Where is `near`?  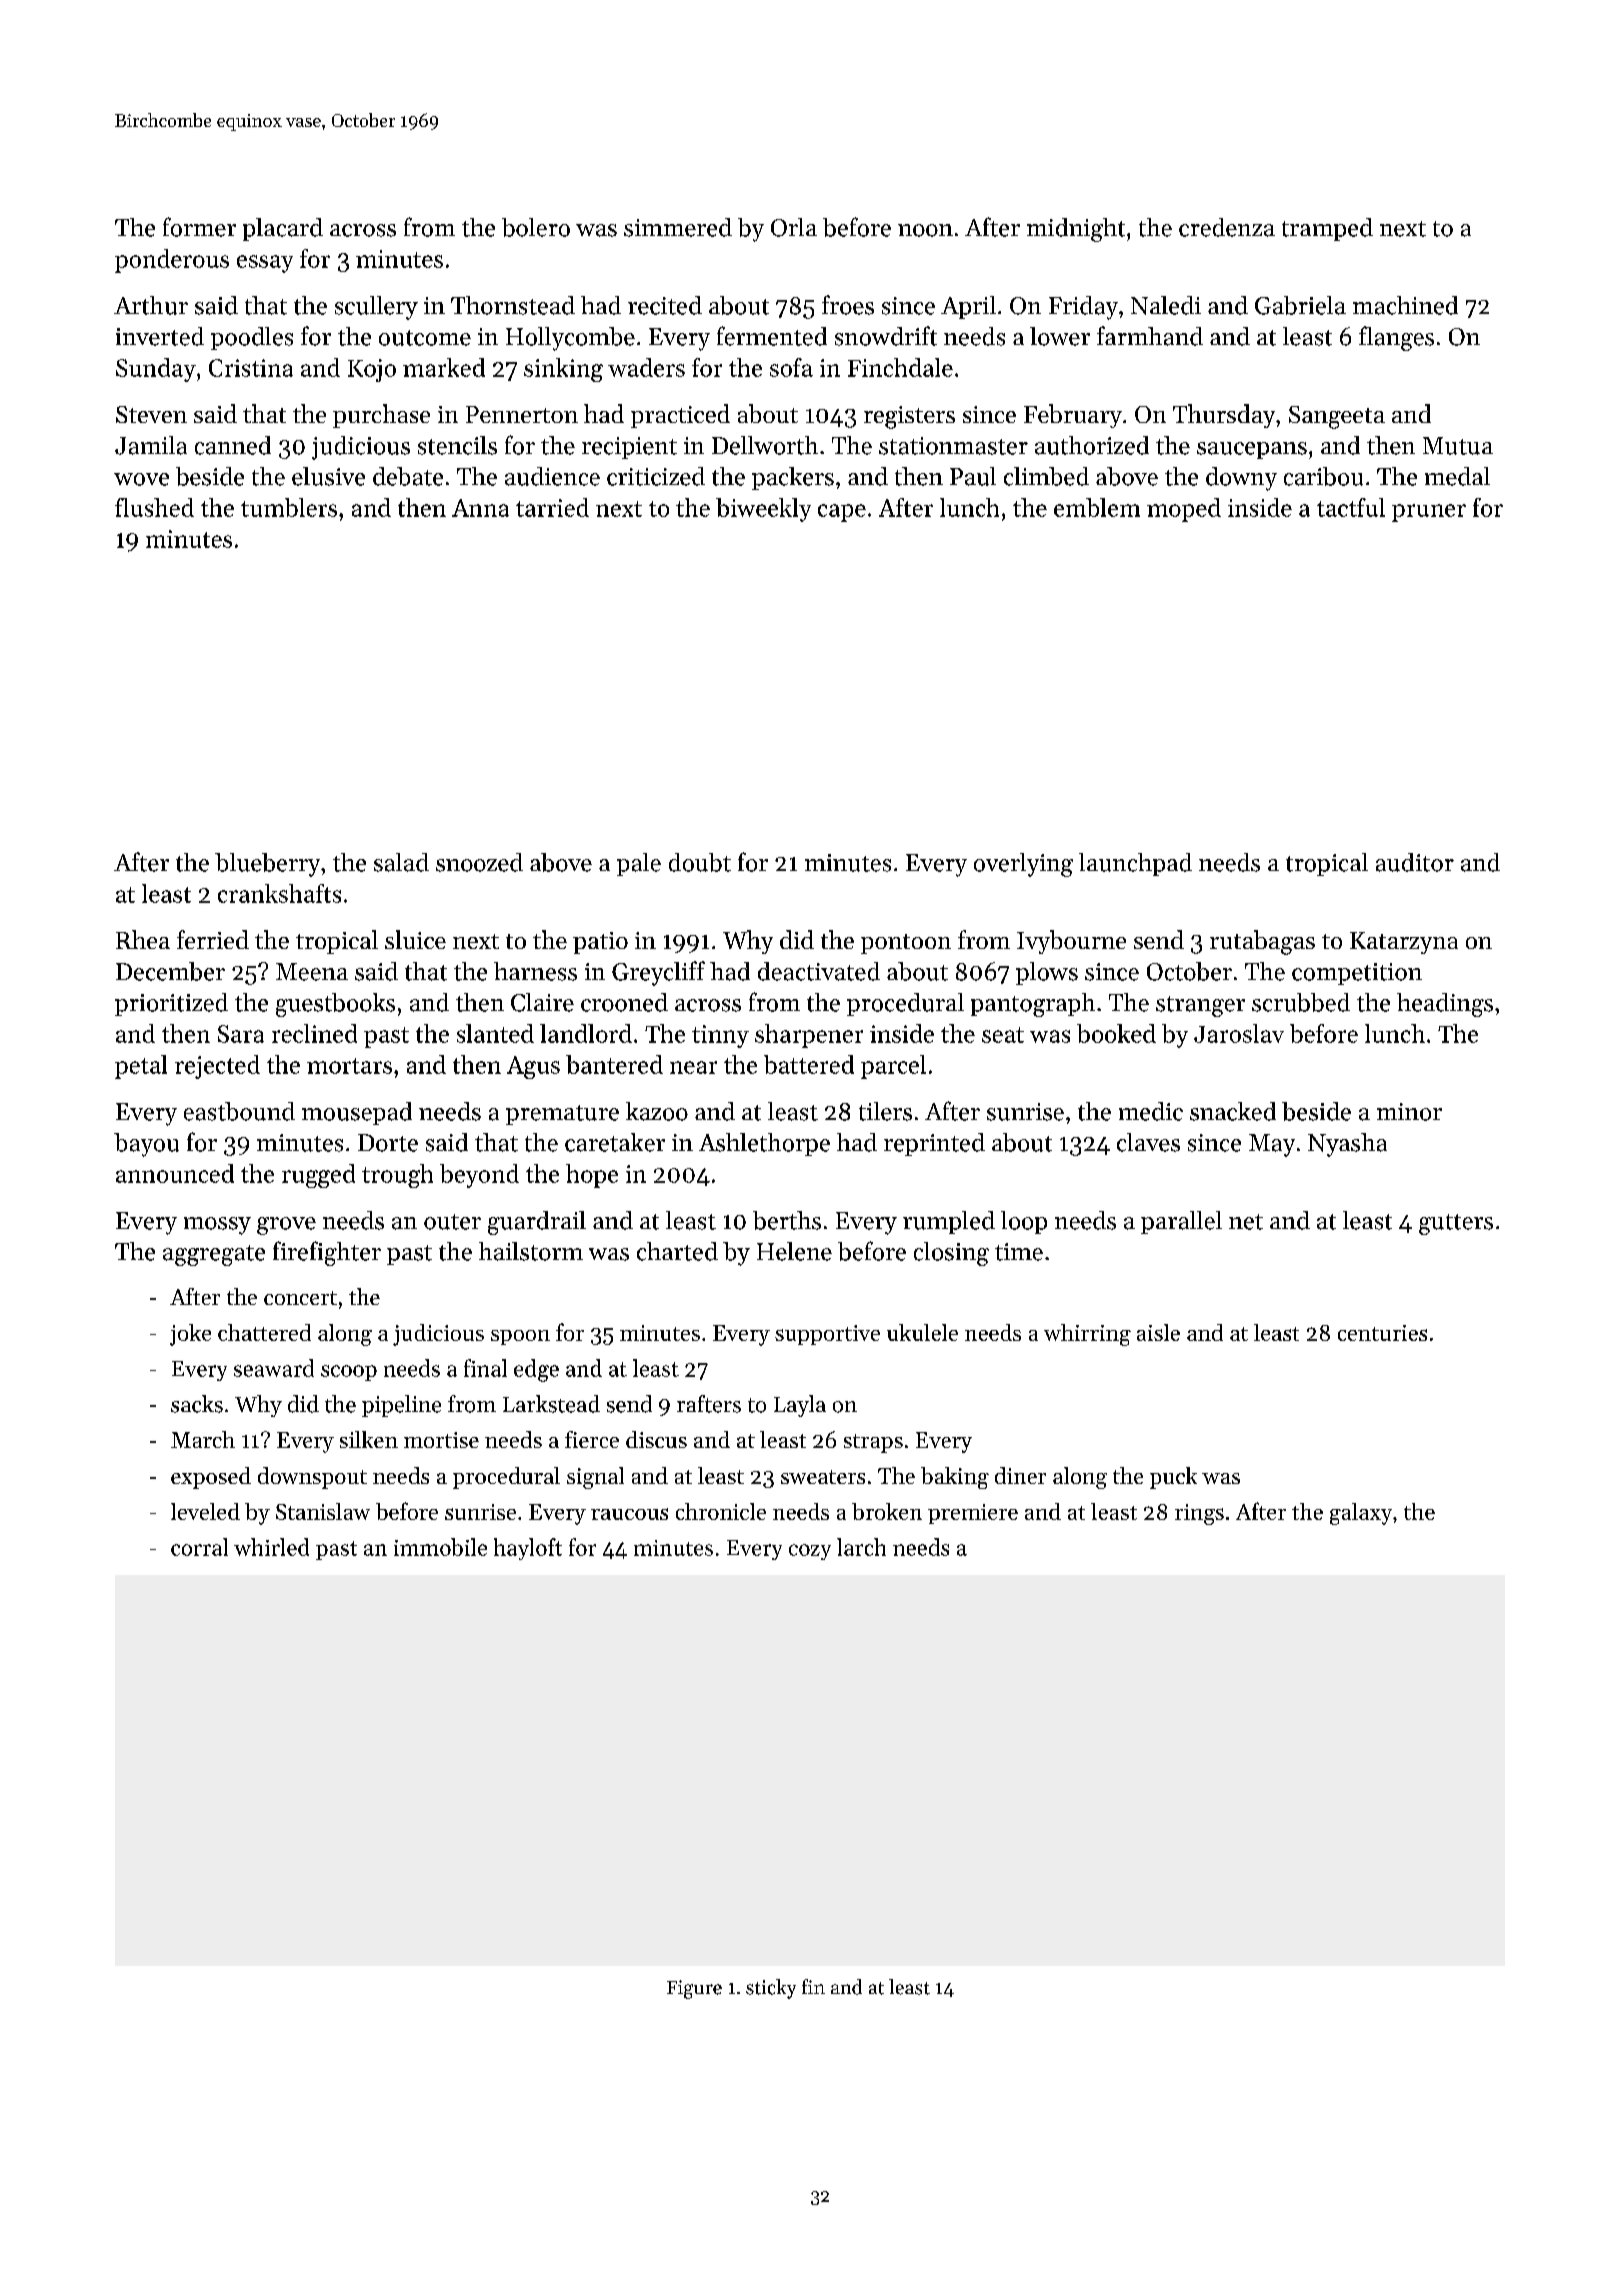 near is located at coordinates (693, 1067).
